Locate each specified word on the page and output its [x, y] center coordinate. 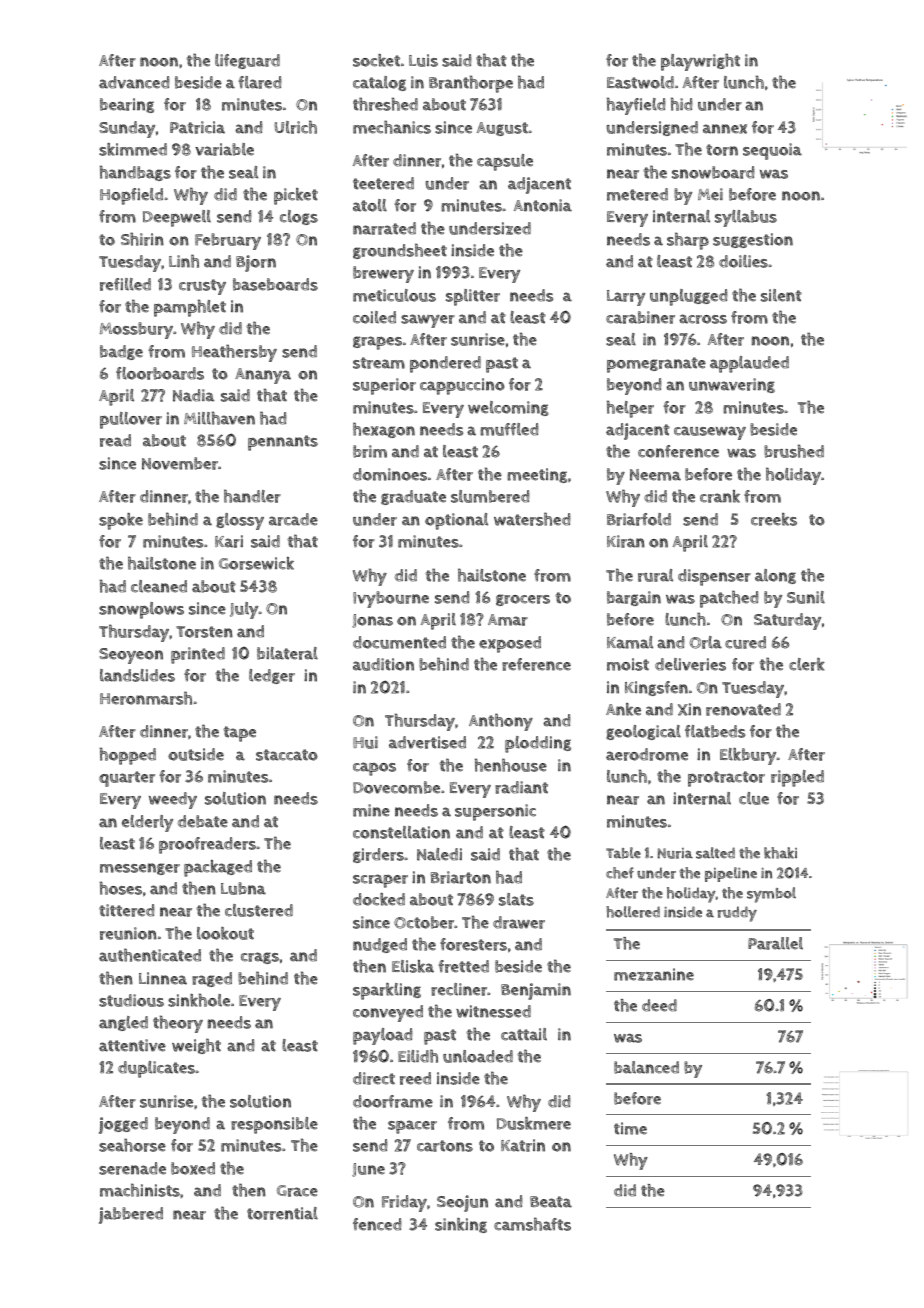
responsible [274, 1125]
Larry [626, 298]
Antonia [543, 205]
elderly [147, 823]
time [630, 1128]
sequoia [772, 151]
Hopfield [131, 196]
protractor [726, 779]
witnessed [493, 1011]
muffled [509, 429]
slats [516, 899]
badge [121, 352]
